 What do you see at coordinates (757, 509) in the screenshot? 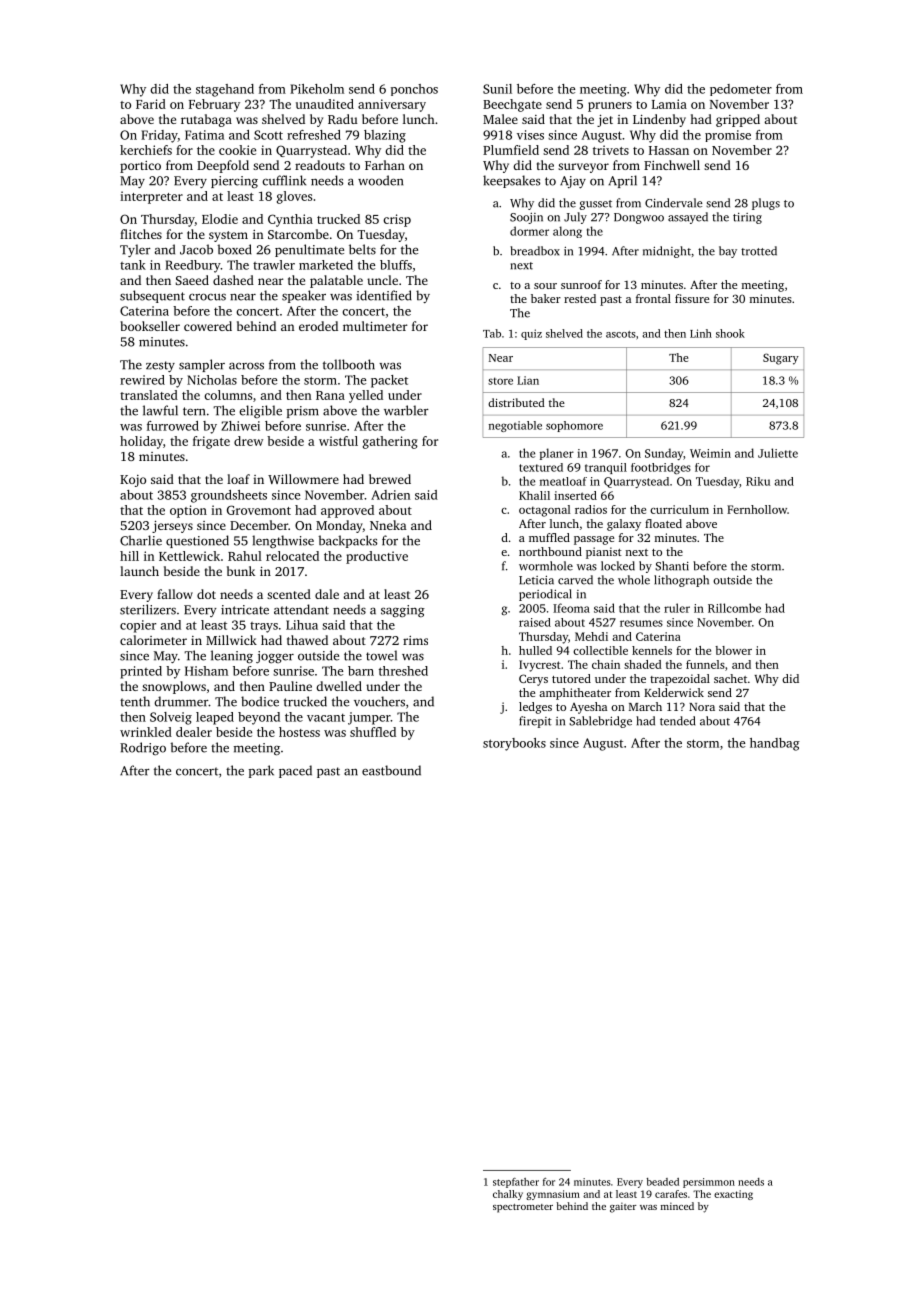
I see `Fernhollow` at bounding box center [757, 509].
